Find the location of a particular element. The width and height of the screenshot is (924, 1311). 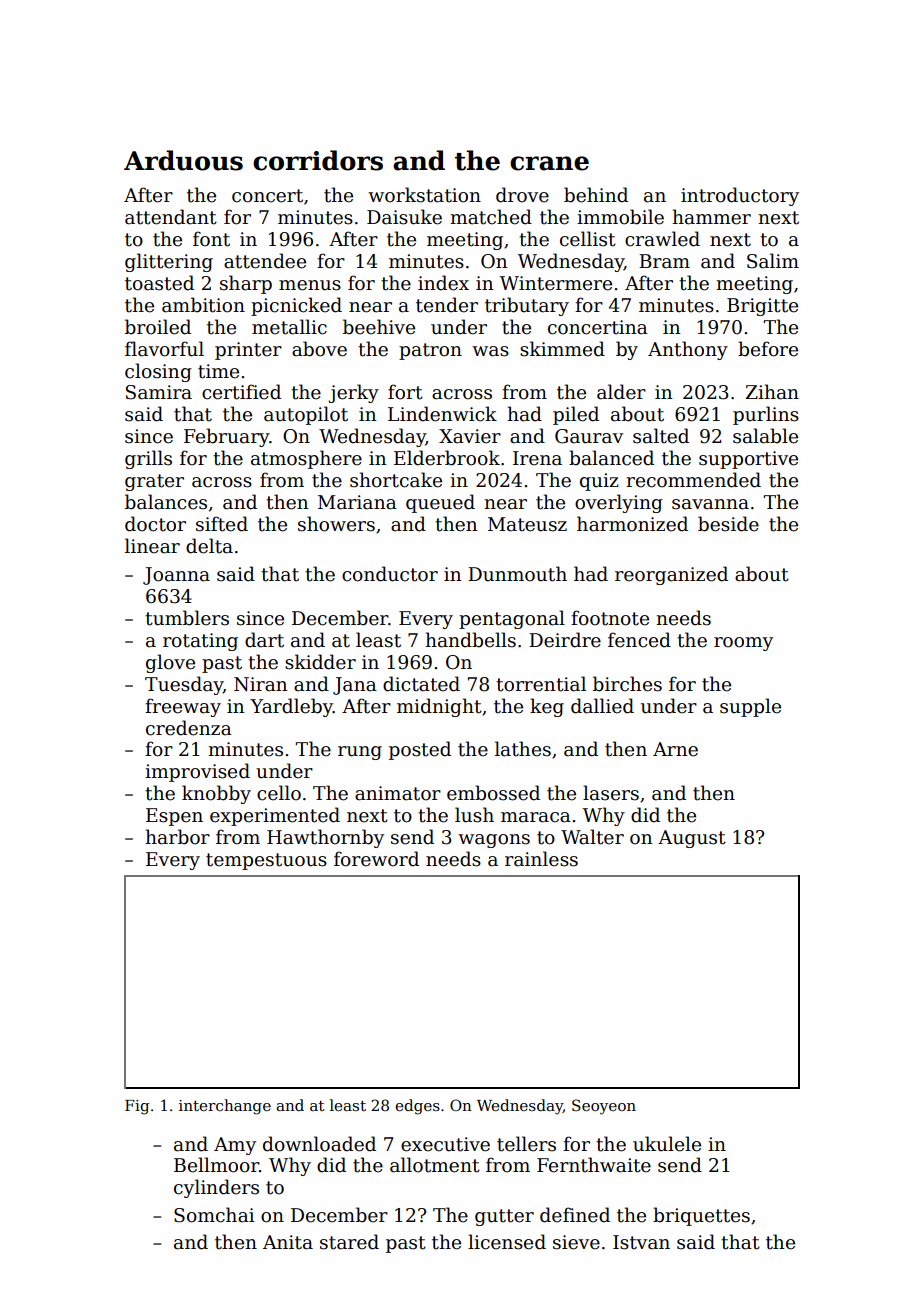

corridors is located at coordinates (318, 160).
